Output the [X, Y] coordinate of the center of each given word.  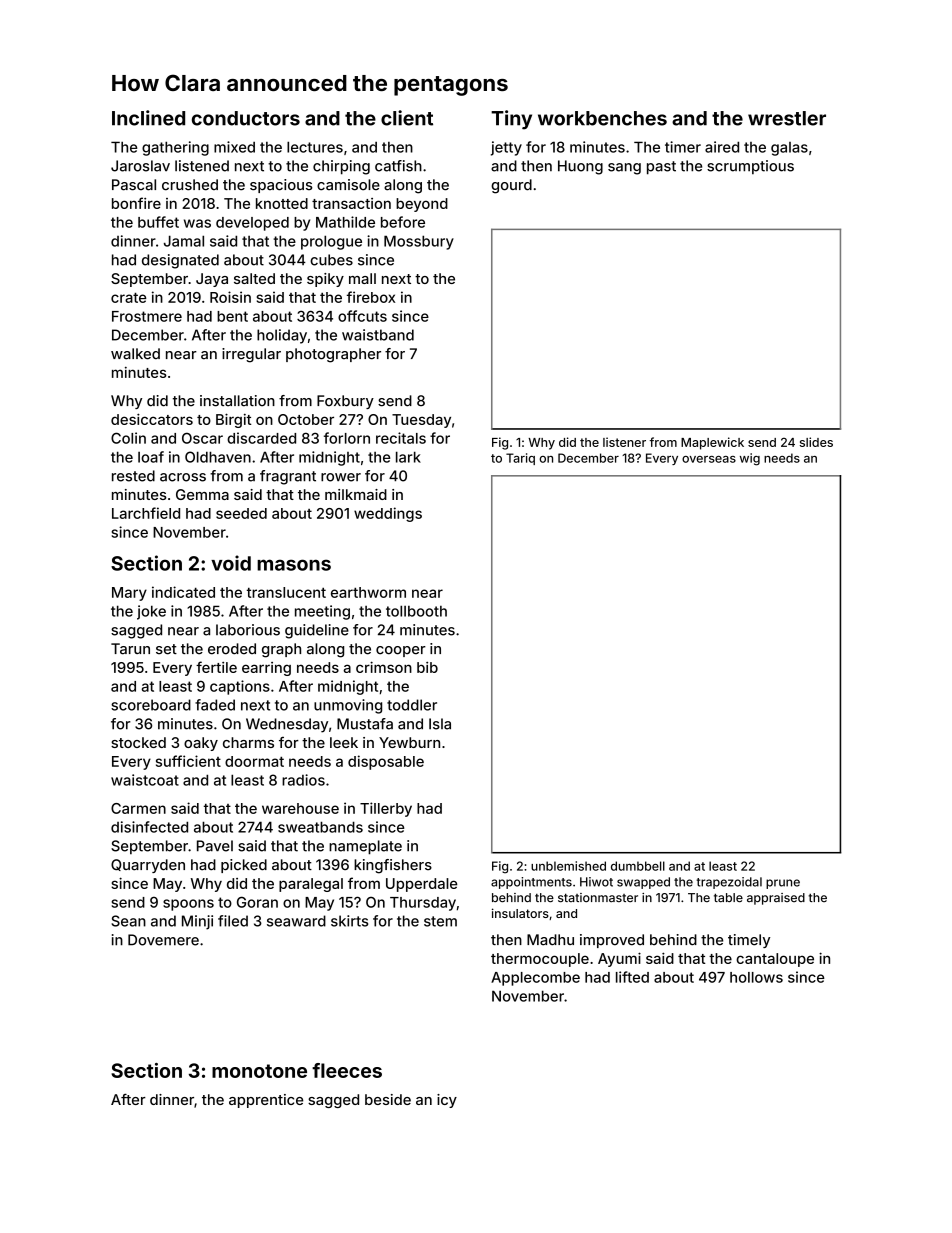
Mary [129, 594]
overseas [709, 459]
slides [816, 442]
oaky [201, 744]
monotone [259, 1071]
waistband [378, 335]
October [306, 419]
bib [427, 667]
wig [750, 459]
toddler [412, 705]
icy [447, 1101]
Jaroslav [140, 166]
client [407, 118]
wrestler [787, 118]
